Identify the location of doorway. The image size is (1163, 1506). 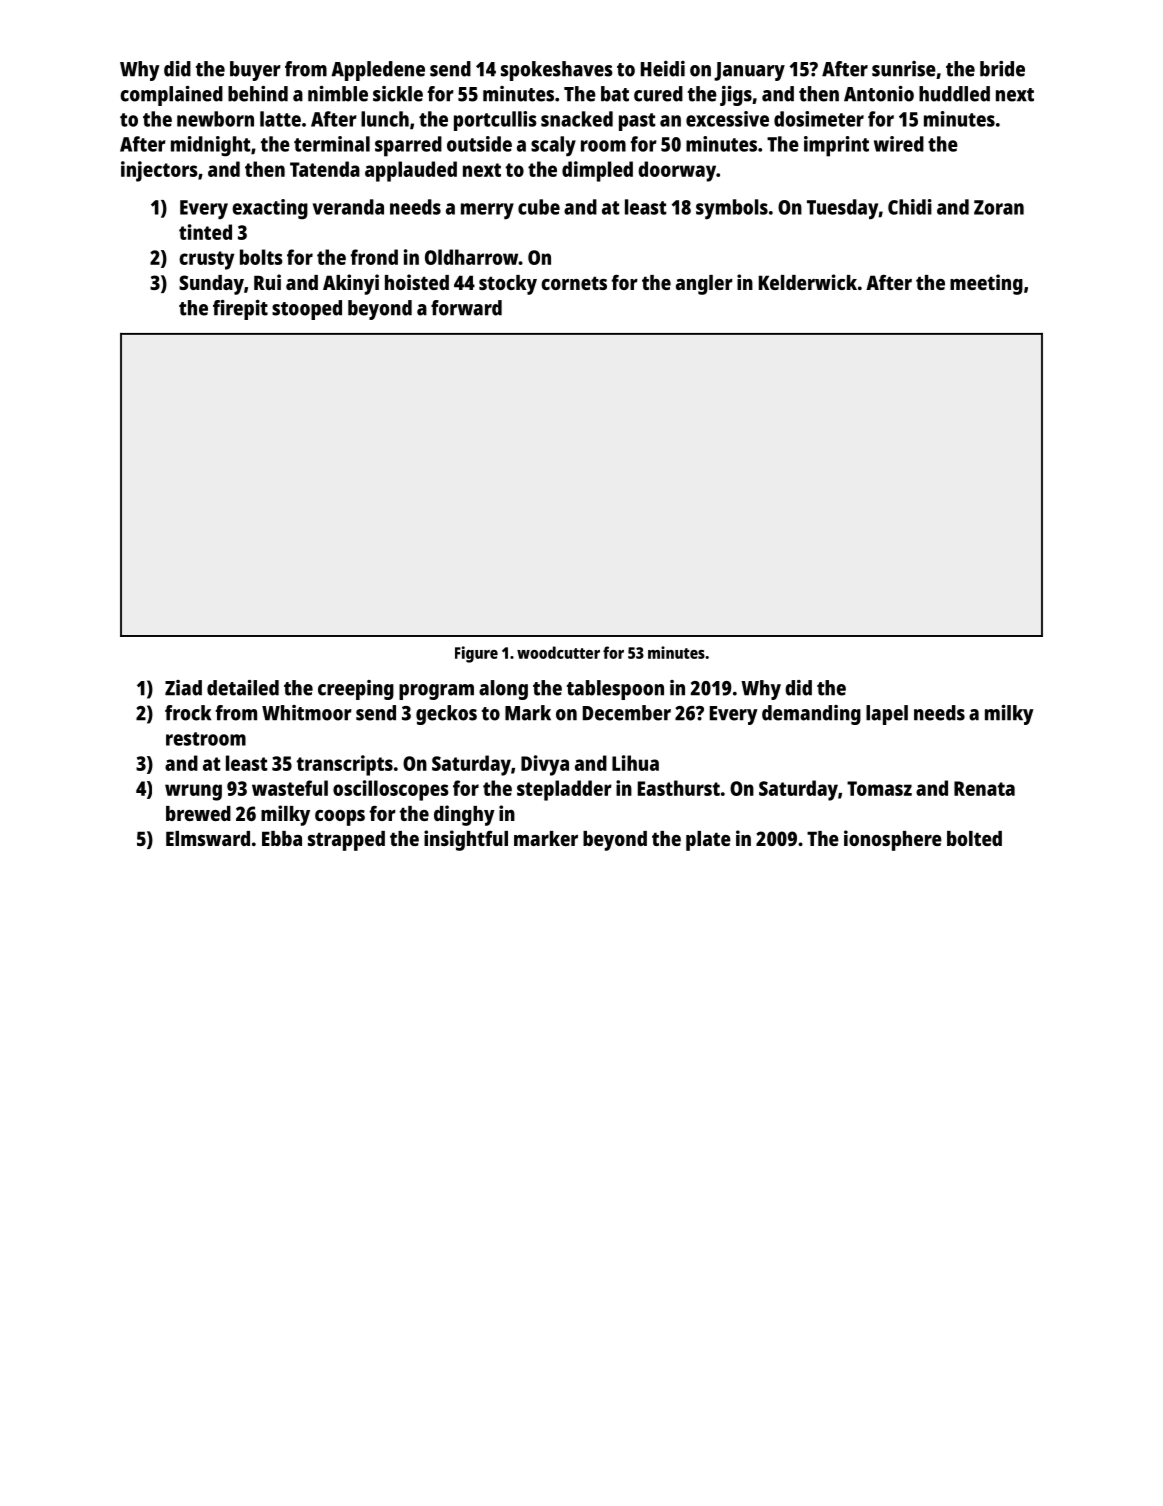
(677, 171).
